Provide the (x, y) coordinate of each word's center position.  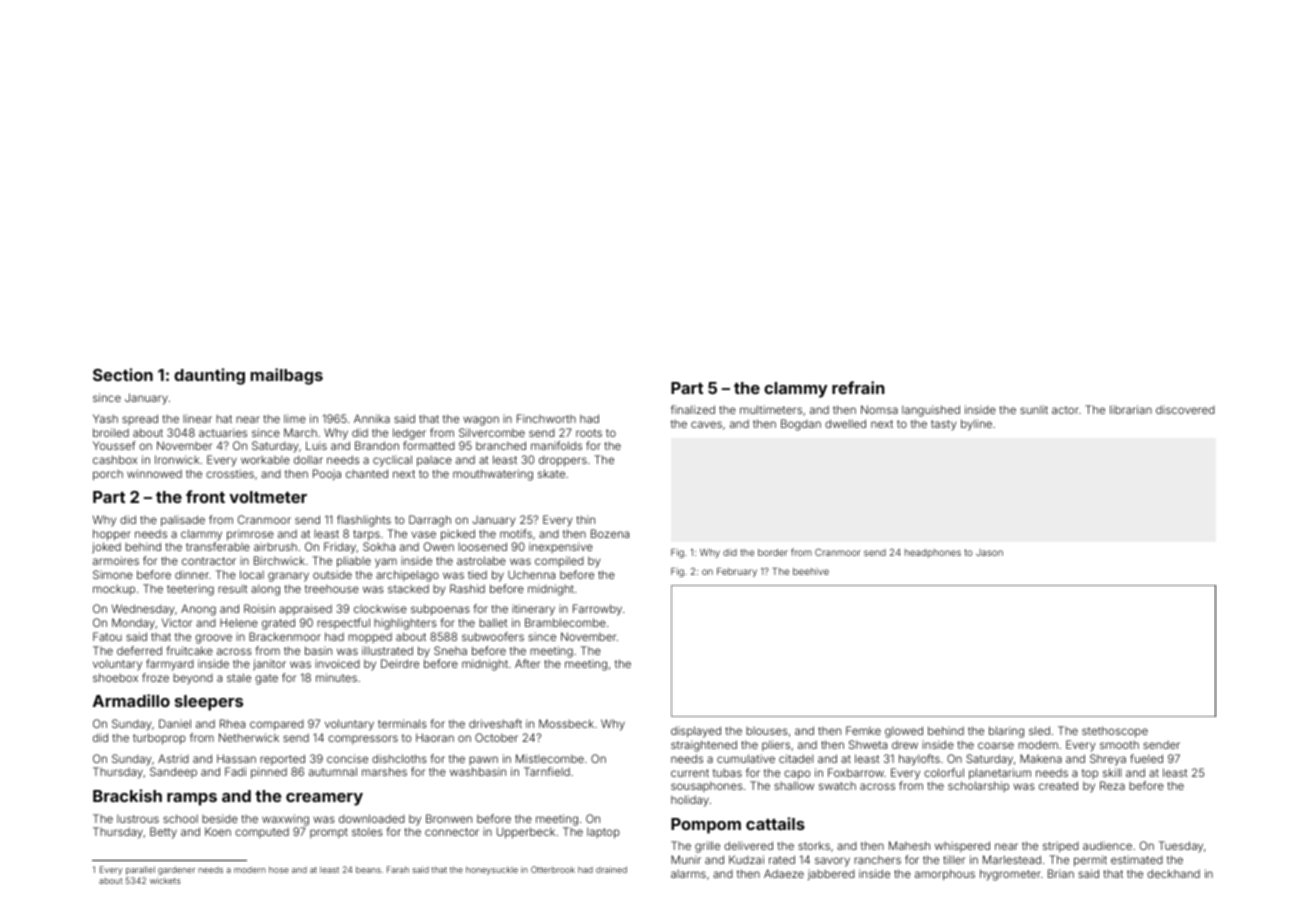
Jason (989, 552)
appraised (305, 609)
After (527, 663)
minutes (336, 677)
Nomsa (879, 409)
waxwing (285, 820)
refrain (858, 387)
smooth (1119, 745)
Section (123, 374)
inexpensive (561, 547)
